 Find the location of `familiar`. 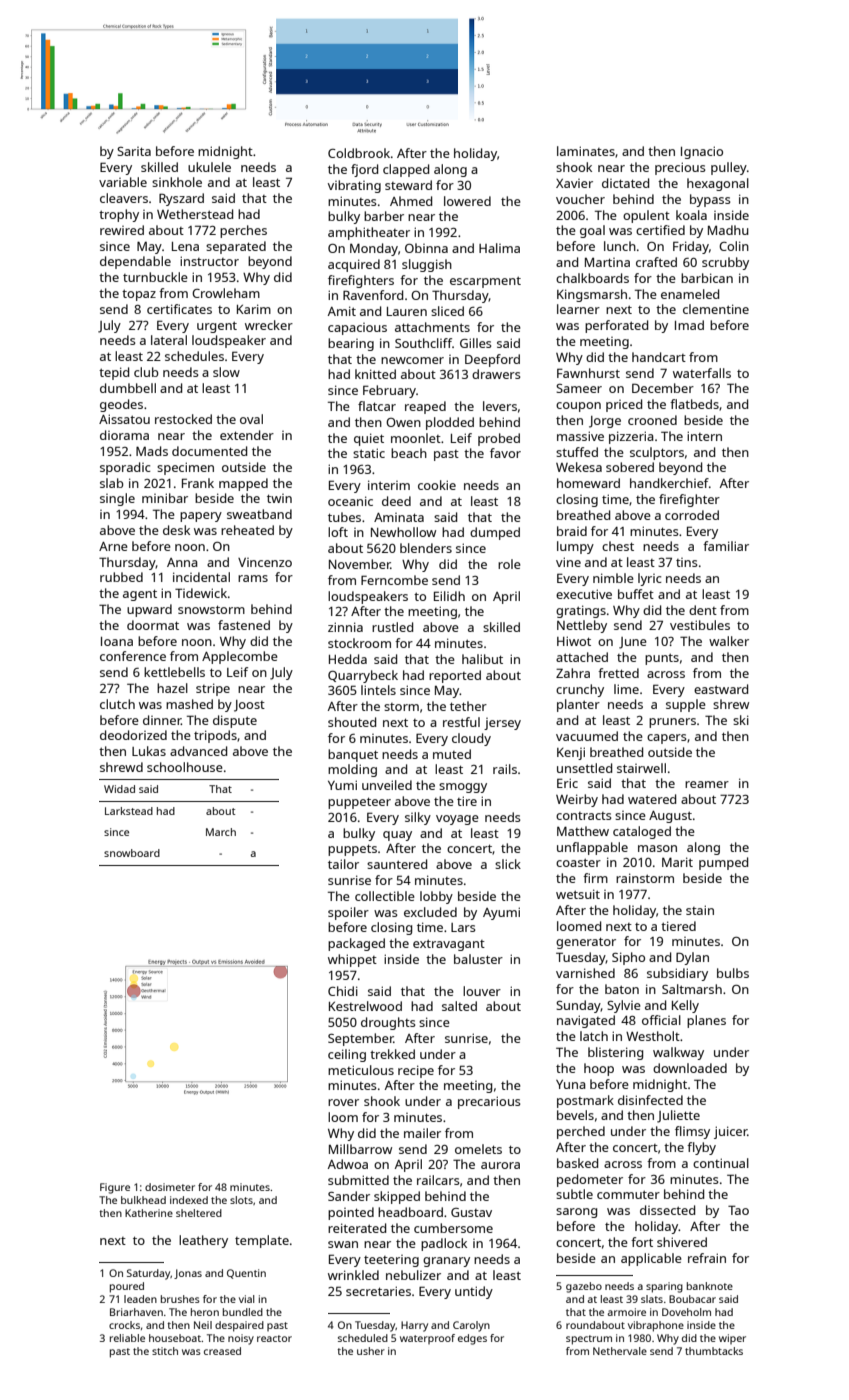

familiar is located at coordinates (726, 546).
